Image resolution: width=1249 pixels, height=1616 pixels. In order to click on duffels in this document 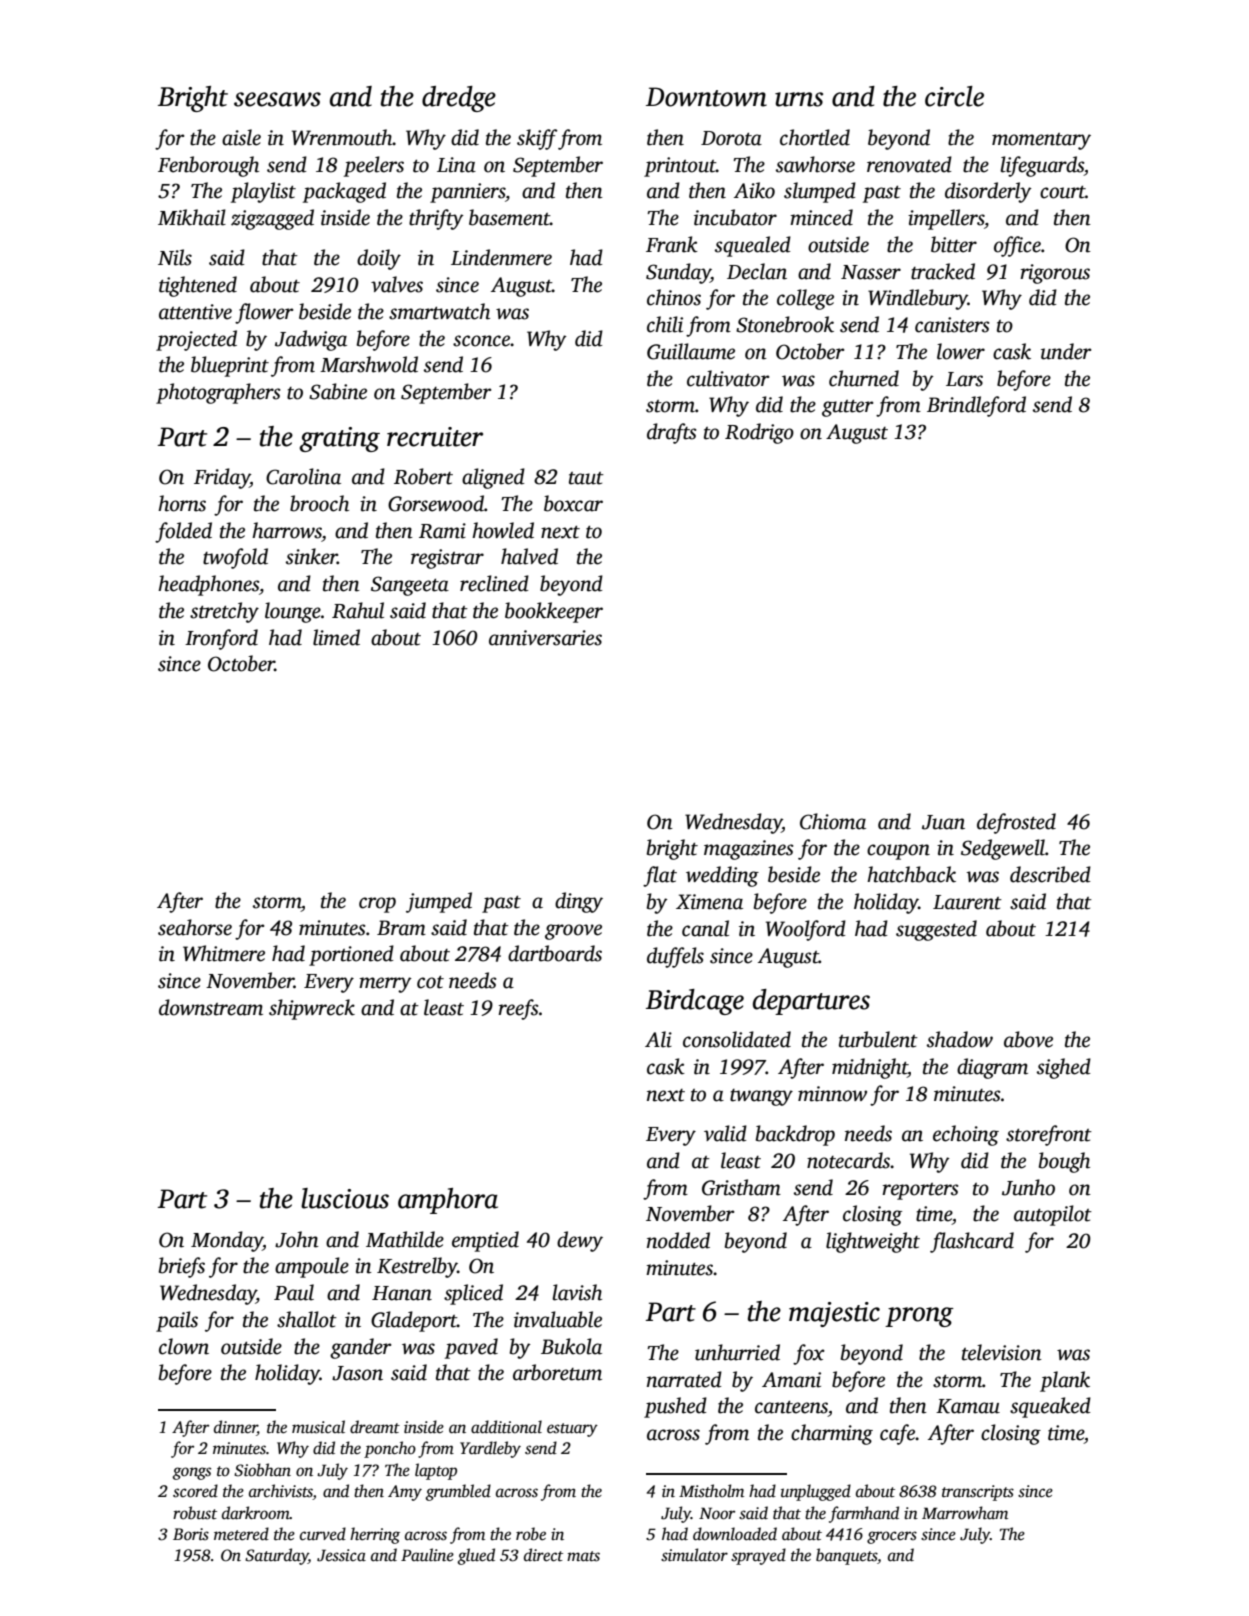, I will do `click(675, 957)`.
